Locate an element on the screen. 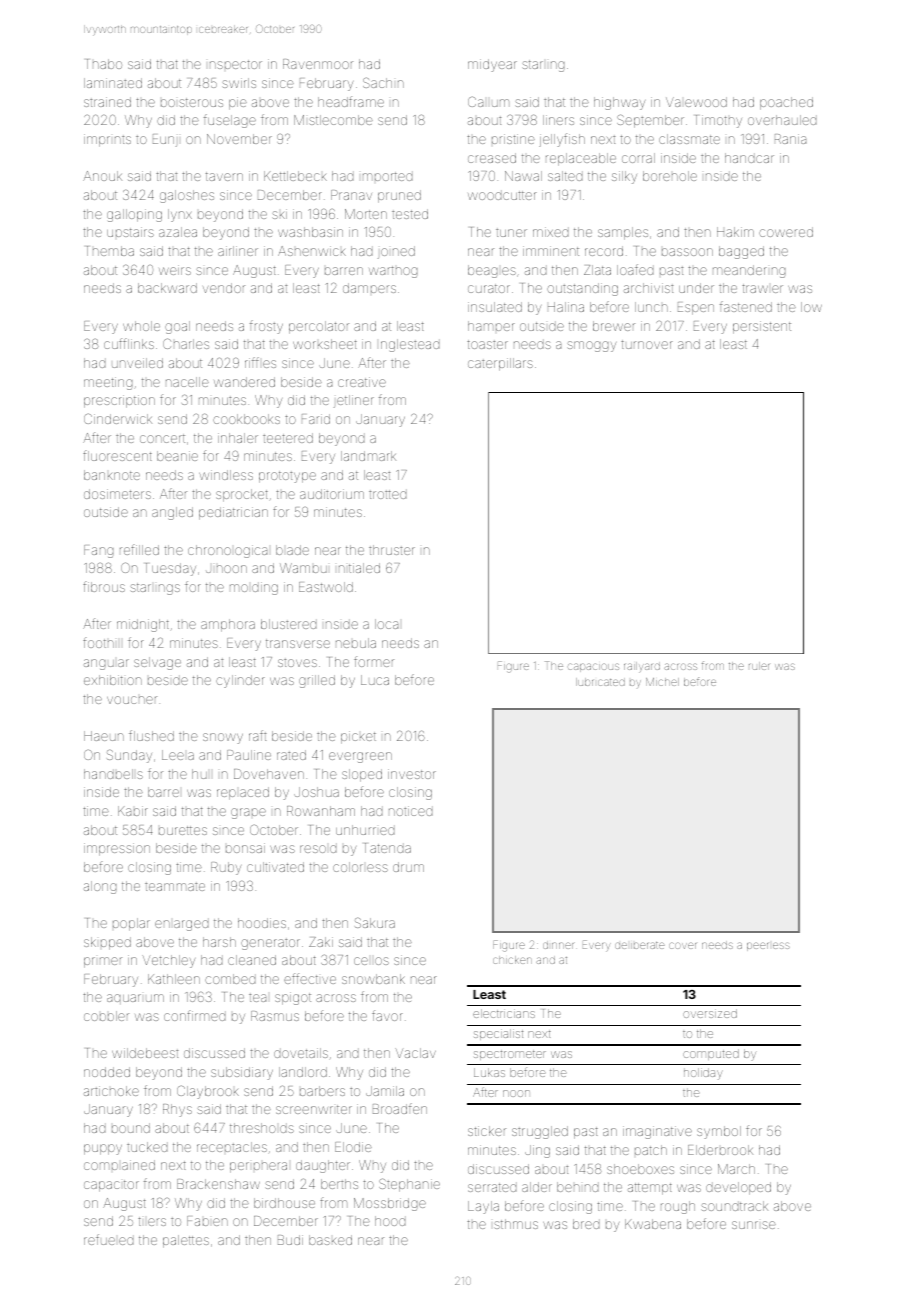  nebula is located at coordinates (356, 643).
